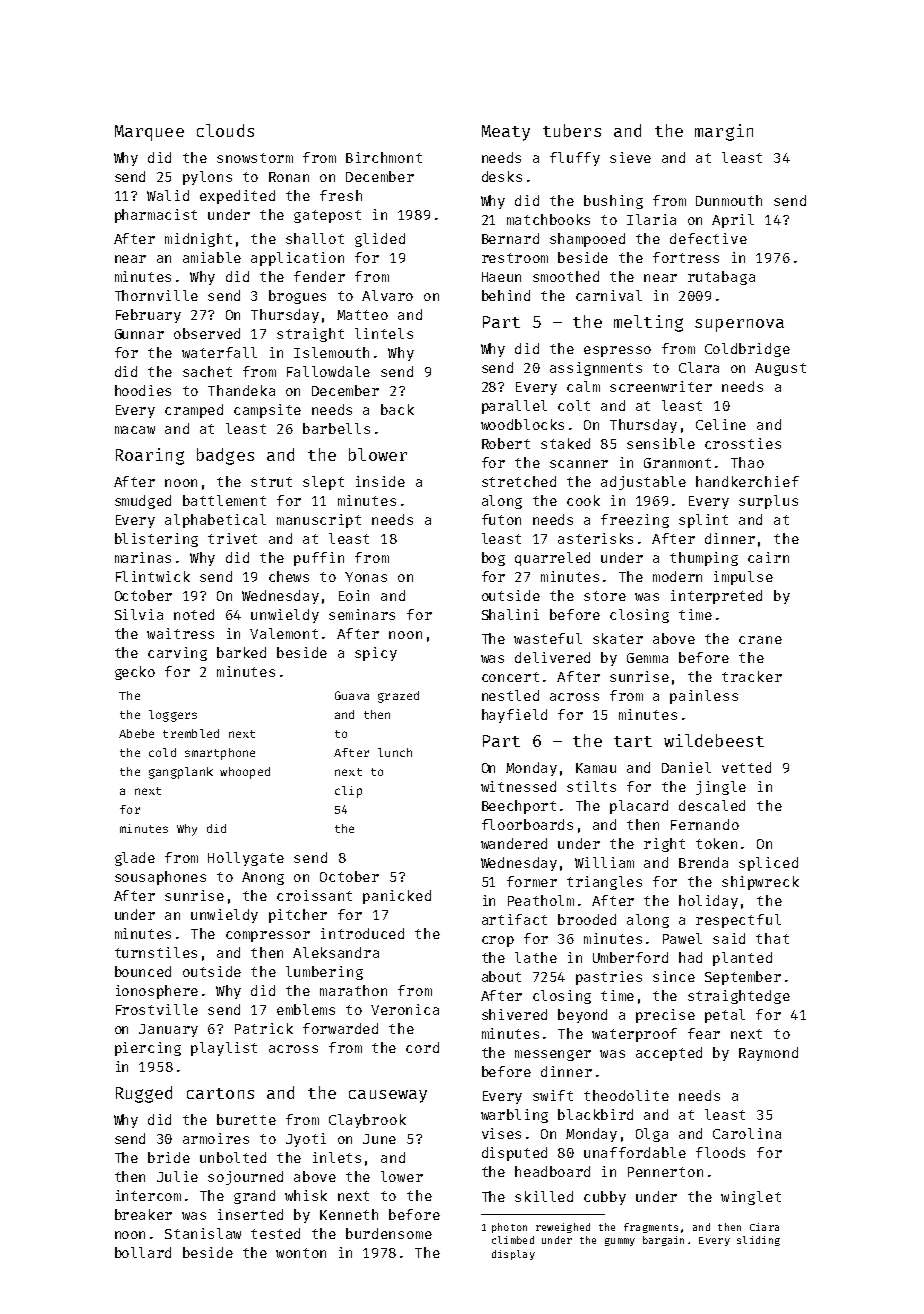  I want to click on artifact, so click(514, 919).
